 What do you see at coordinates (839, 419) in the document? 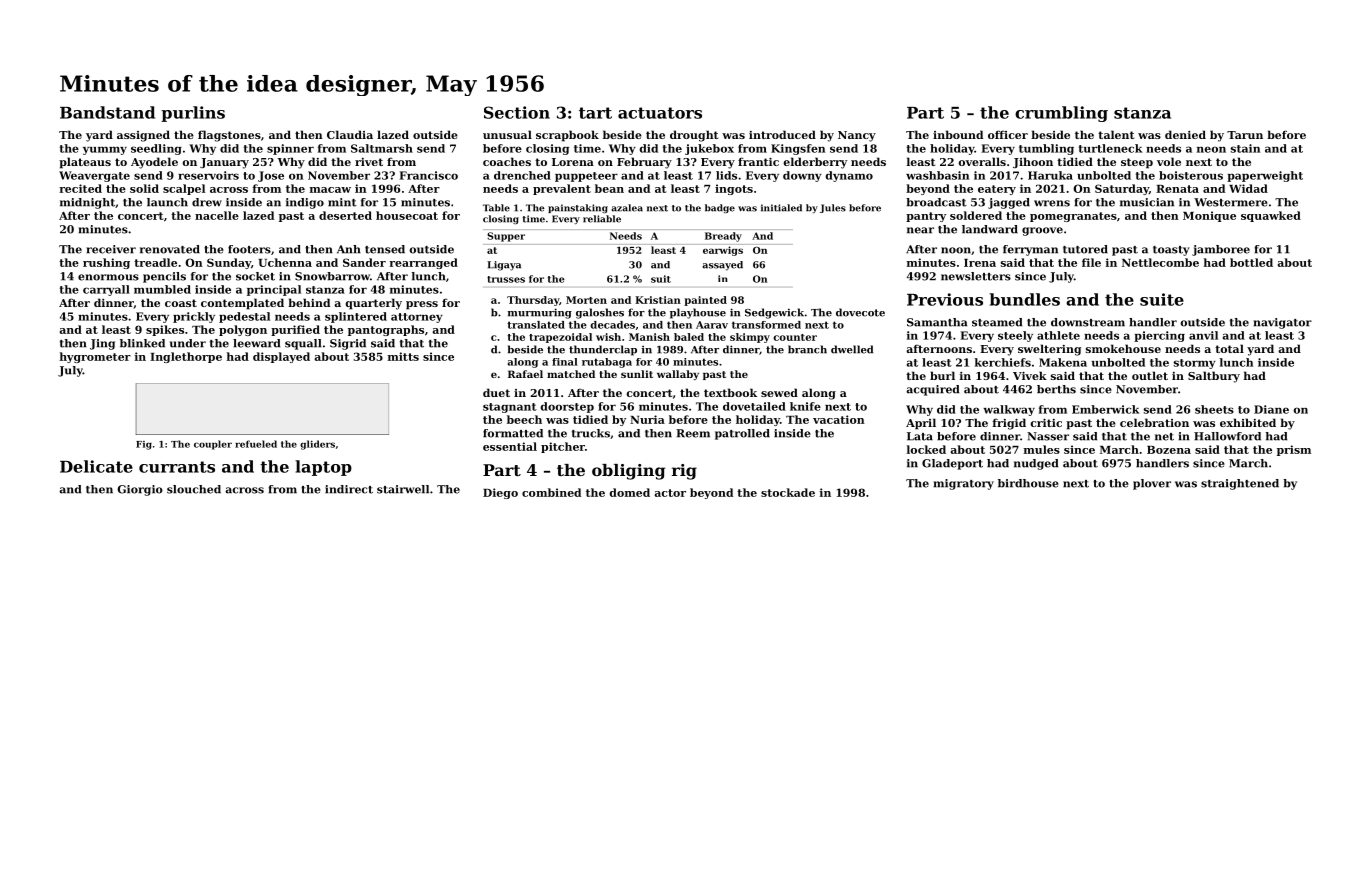
I see `vacation` at bounding box center [839, 419].
